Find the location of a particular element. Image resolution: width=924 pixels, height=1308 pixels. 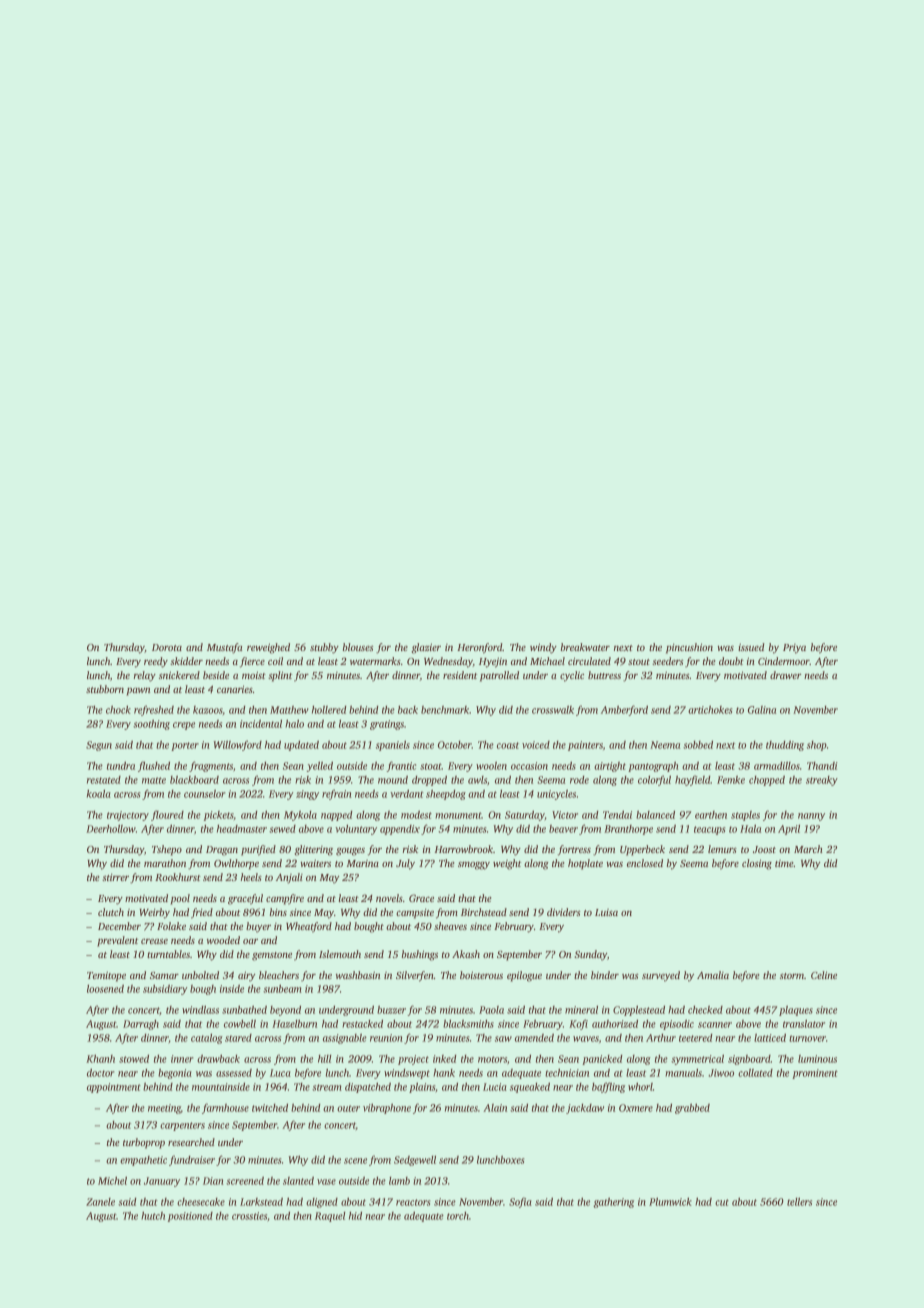

stoat is located at coordinates (431, 766).
